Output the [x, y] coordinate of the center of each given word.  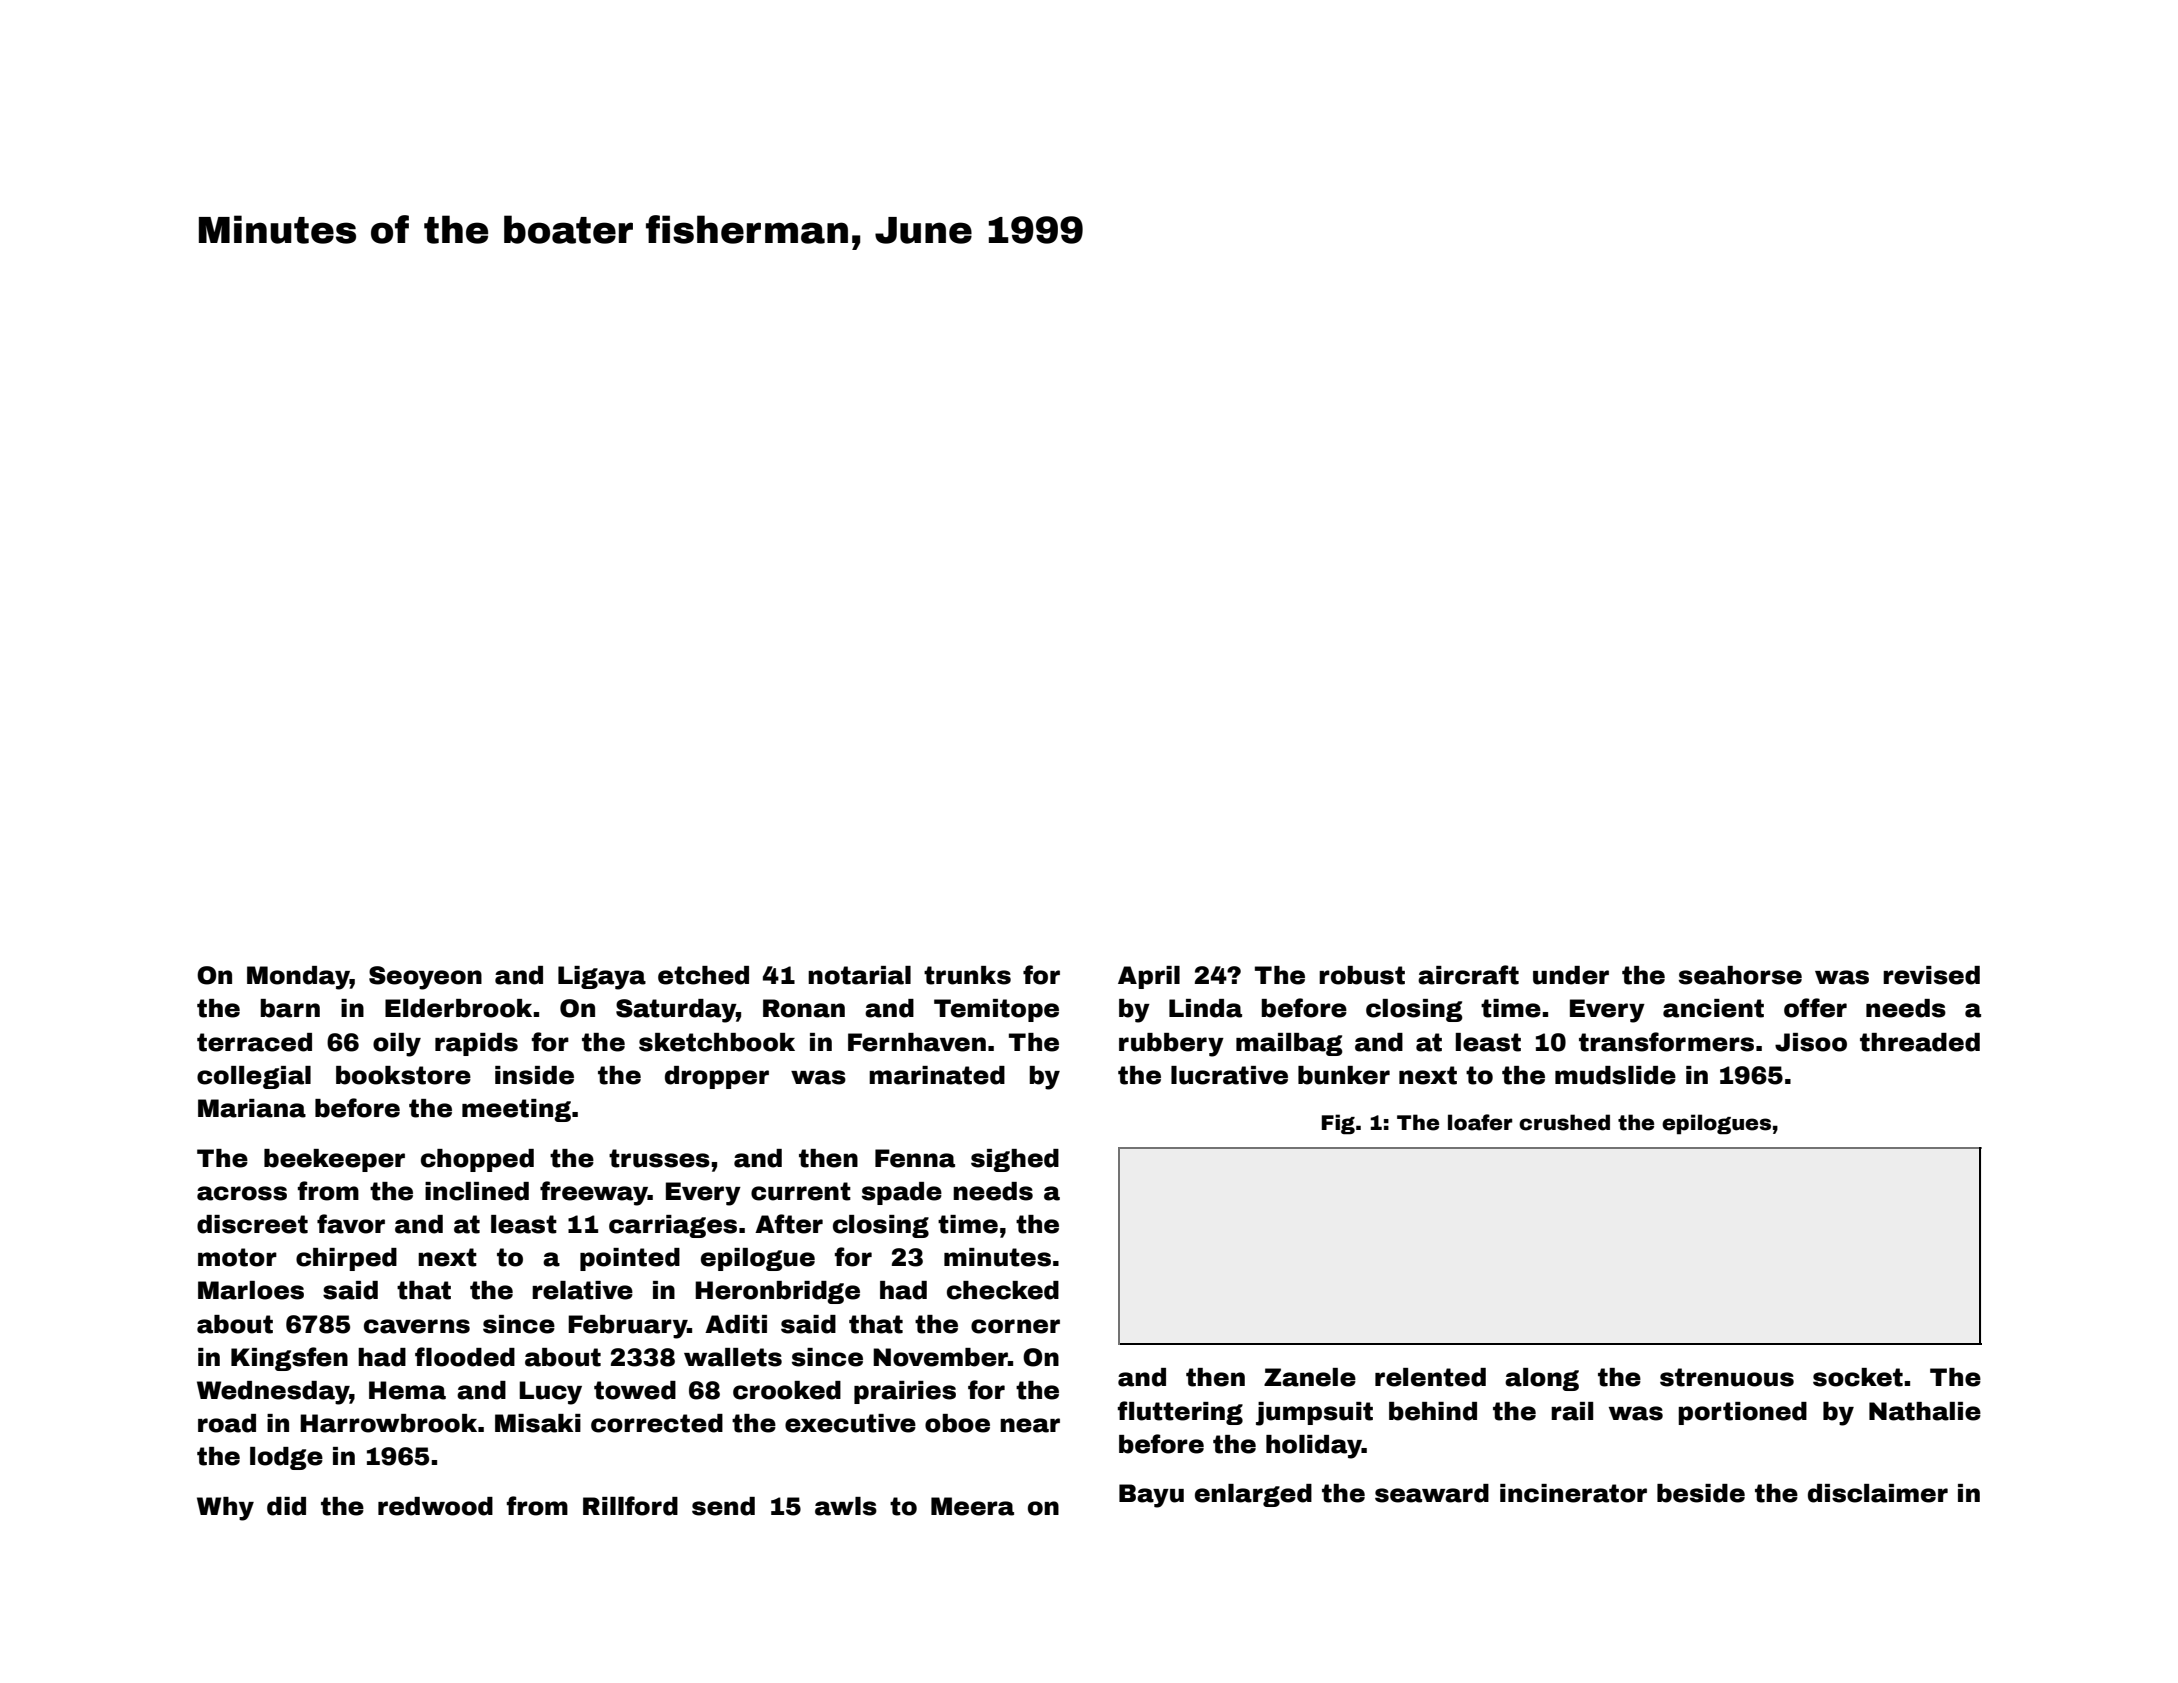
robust [1362, 975]
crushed [1564, 1122]
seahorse [1740, 975]
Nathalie [1925, 1411]
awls [846, 1506]
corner [1015, 1326]
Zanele [1310, 1377]
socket [1858, 1377]
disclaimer [1878, 1493]
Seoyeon [425, 978]
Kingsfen [289, 1359]
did [286, 1506]
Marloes [251, 1290]
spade [902, 1193]
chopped [477, 1160]
